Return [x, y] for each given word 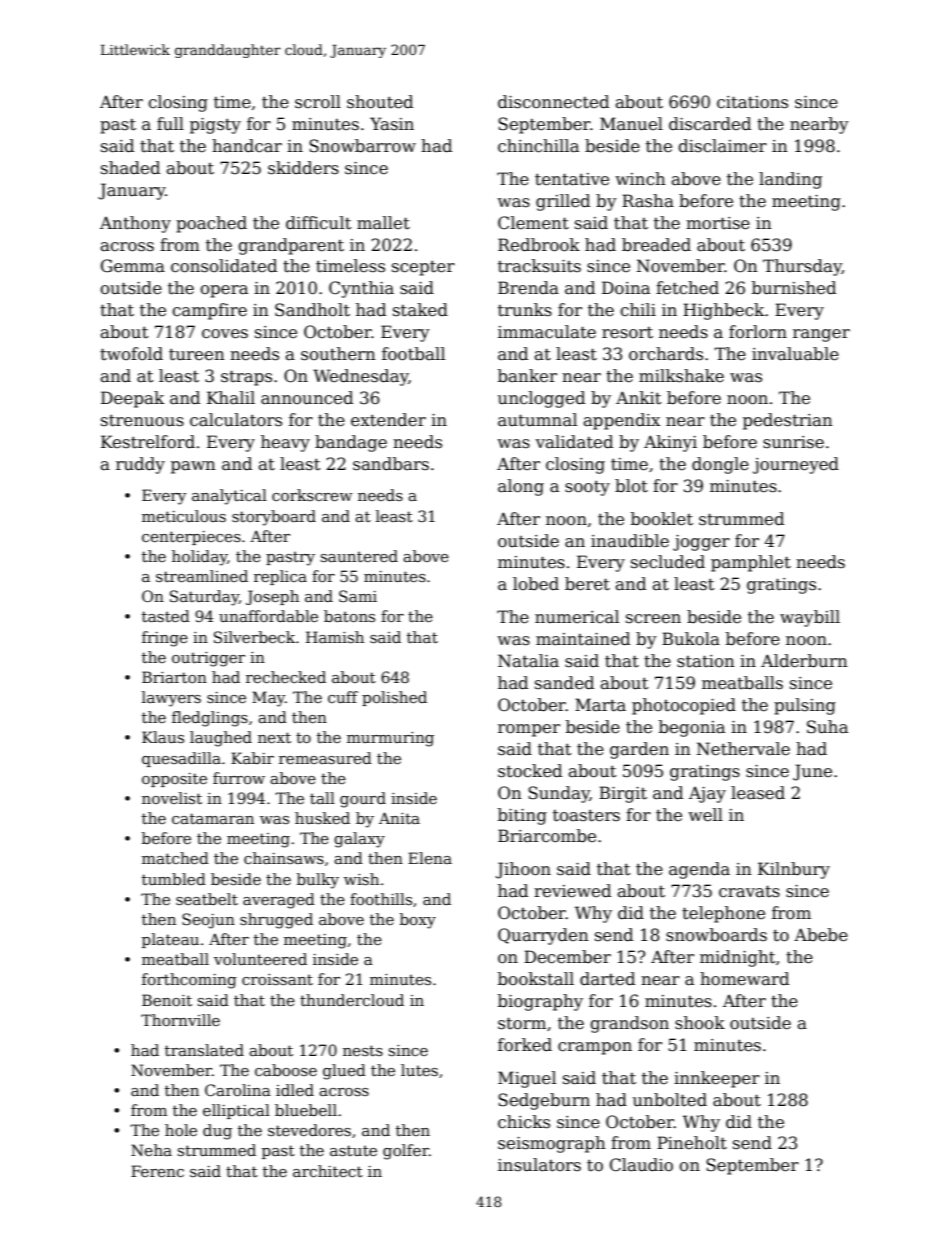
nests [363, 1050]
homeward [744, 979]
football [413, 354]
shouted [380, 102]
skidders [303, 168]
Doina [626, 288]
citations [752, 102]
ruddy [140, 465]
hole [181, 1130]
